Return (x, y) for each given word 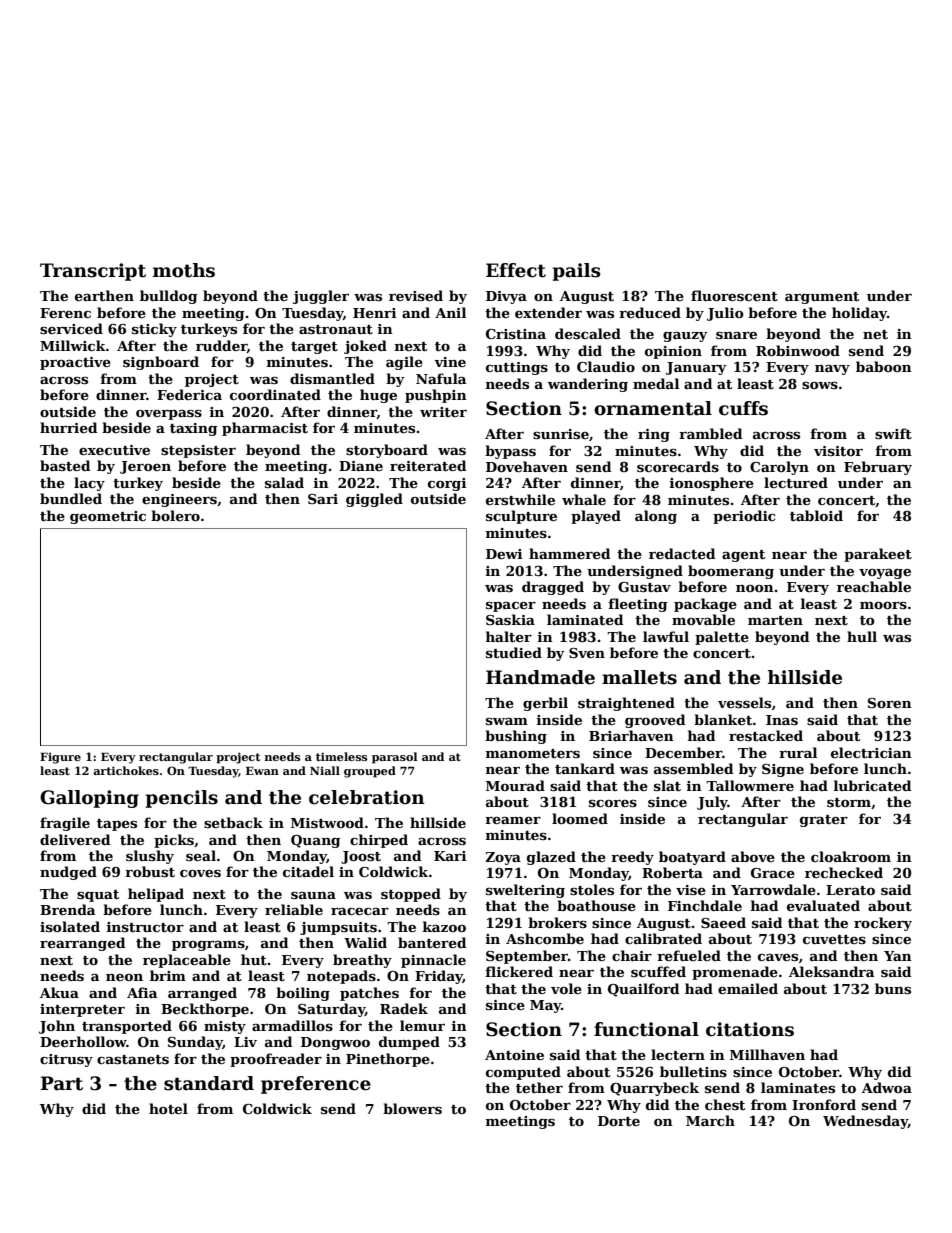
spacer (511, 607)
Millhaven (767, 1054)
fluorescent (734, 295)
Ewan (262, 771)
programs (208, 946)
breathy (362, 961)
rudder (221, 346)
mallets (639, 677)
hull (862, 636)
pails (577, 272)
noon (755, 588)
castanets (133, 1059)
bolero (175, 515)
